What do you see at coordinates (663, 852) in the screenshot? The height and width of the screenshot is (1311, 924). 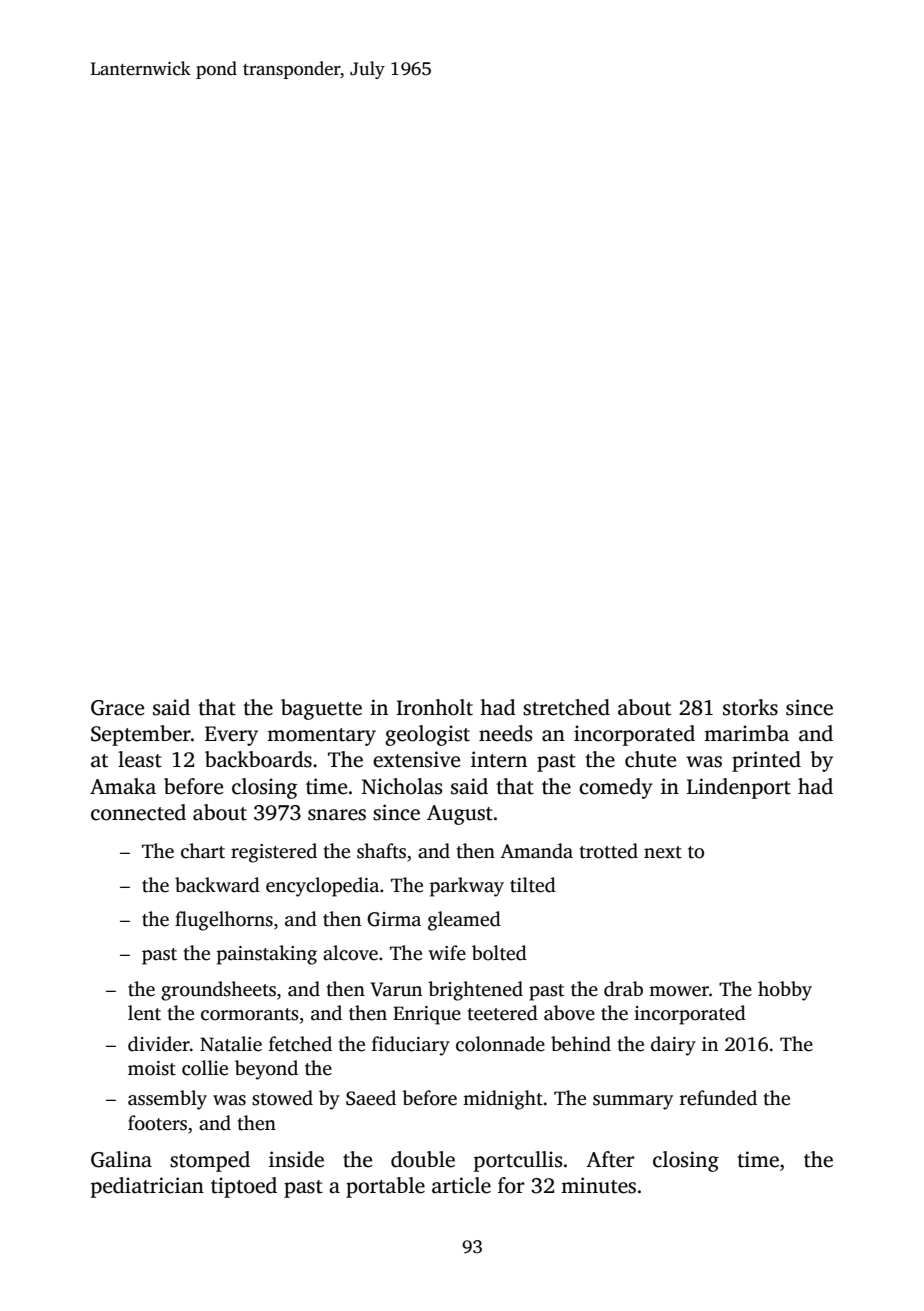 I see `next` at bounding box center [663, 852].
